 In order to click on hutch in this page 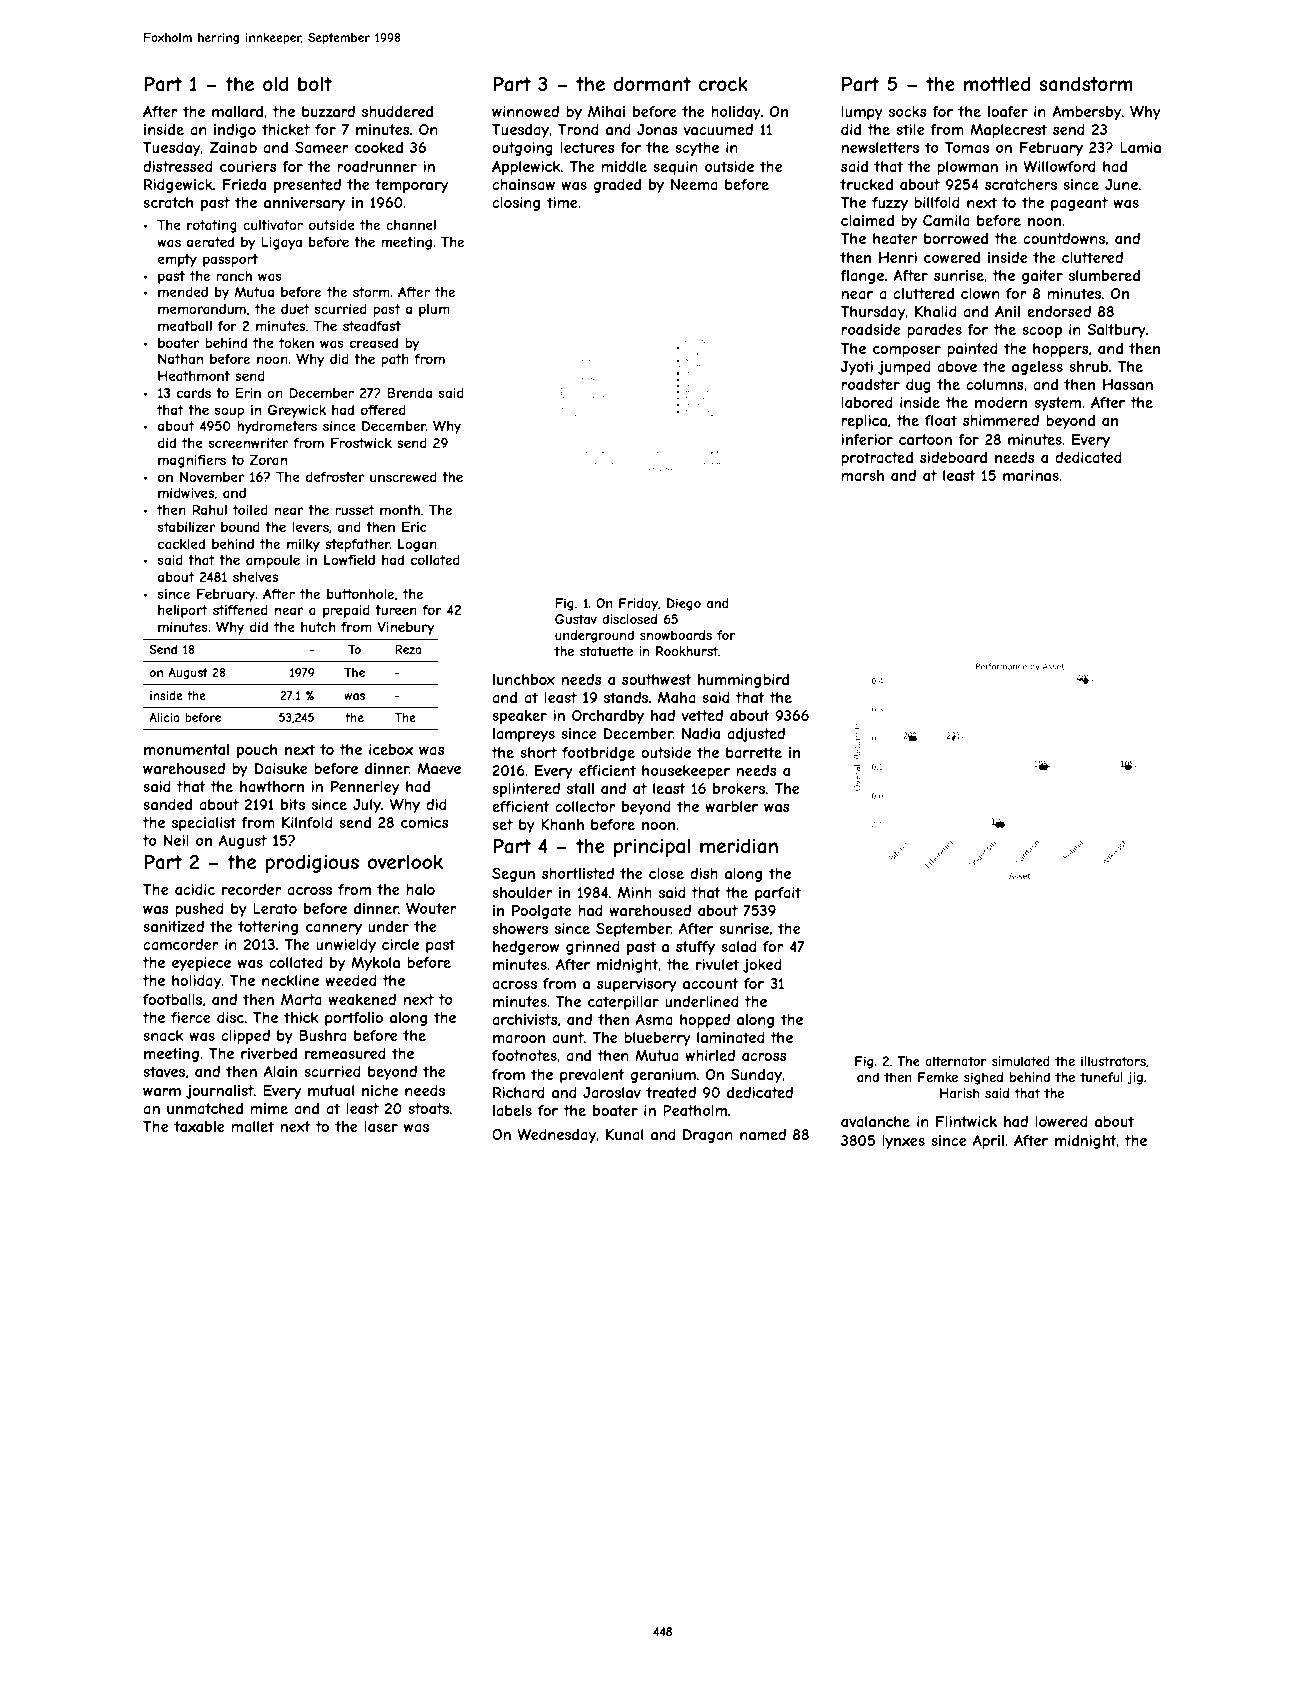, I will do `click(318, 627)`.
